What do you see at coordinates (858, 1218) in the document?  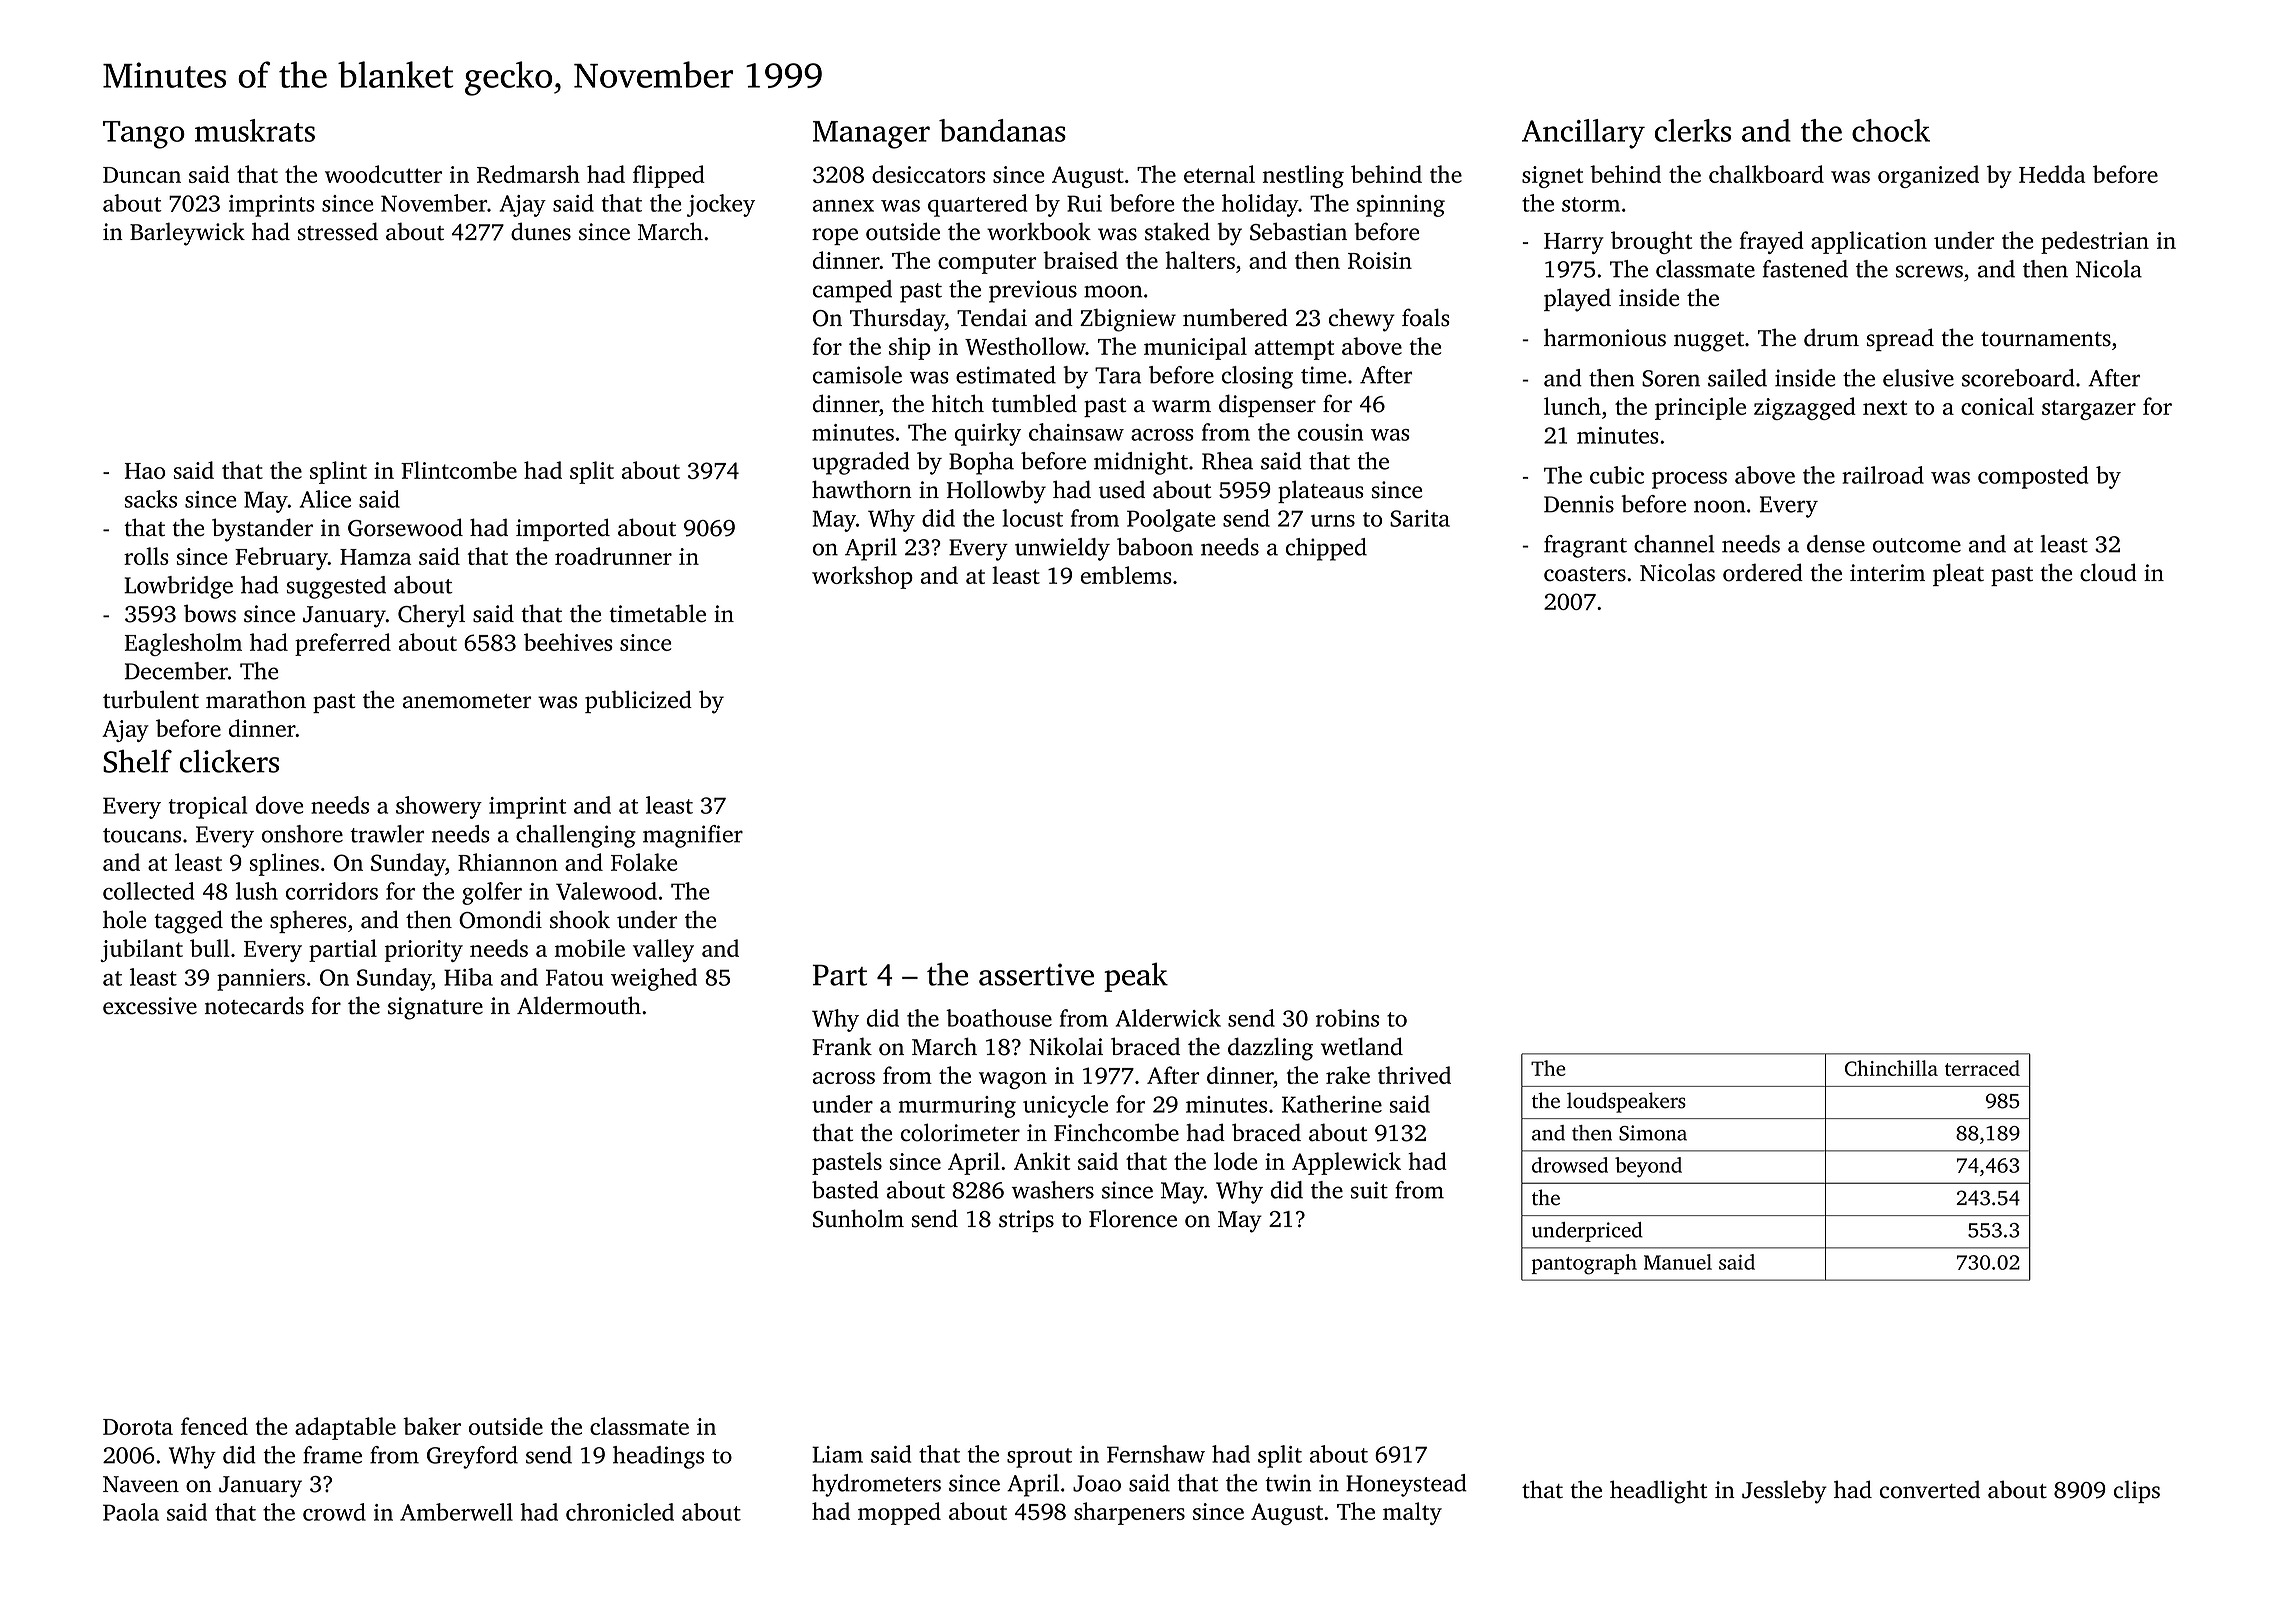 I see `Sunholm` at bounding box center [858, 1218].
